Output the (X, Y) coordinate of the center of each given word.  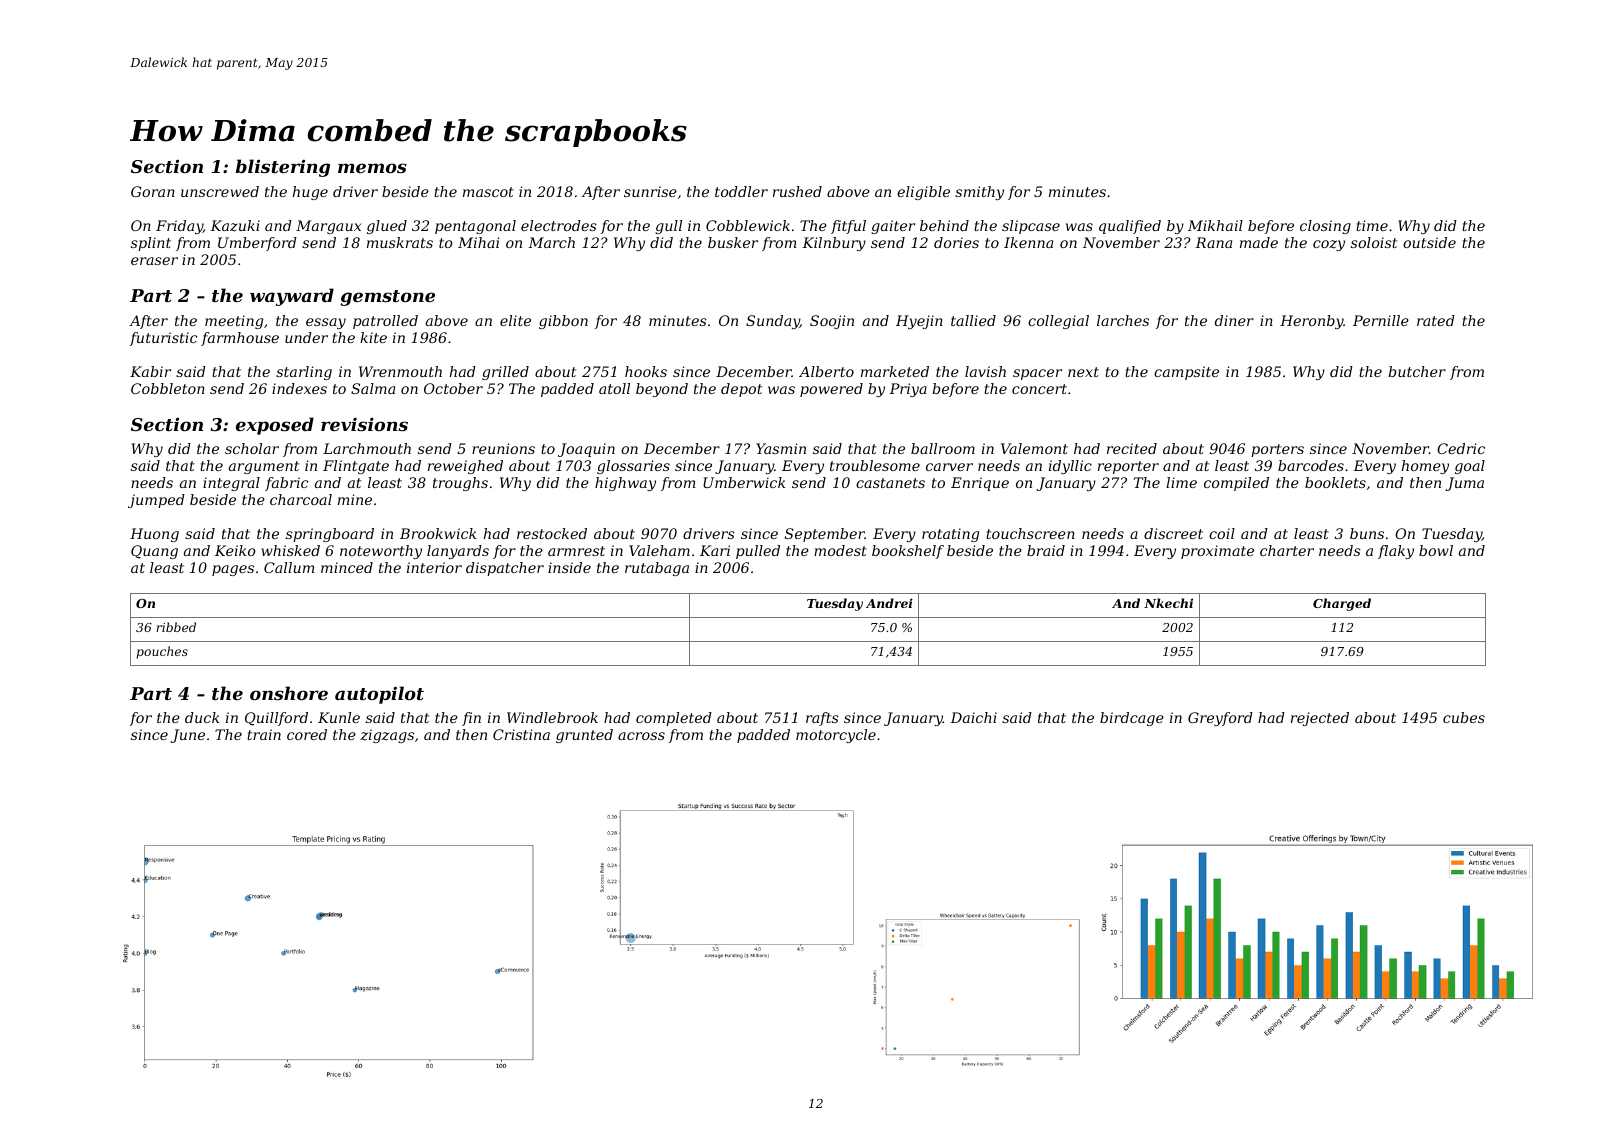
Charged (1342, 604)
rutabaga (657, 569)
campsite (1186, 373)
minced (347, 567)
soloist (1374, 242)
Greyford (1220, 719)
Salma (373, 388)
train (264, 734)
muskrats (400, 242)
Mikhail (1215, 225)
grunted (584, 736)
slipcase (1031, 227)
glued (387, 227)
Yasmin (781, 448)
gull (668, 227)
